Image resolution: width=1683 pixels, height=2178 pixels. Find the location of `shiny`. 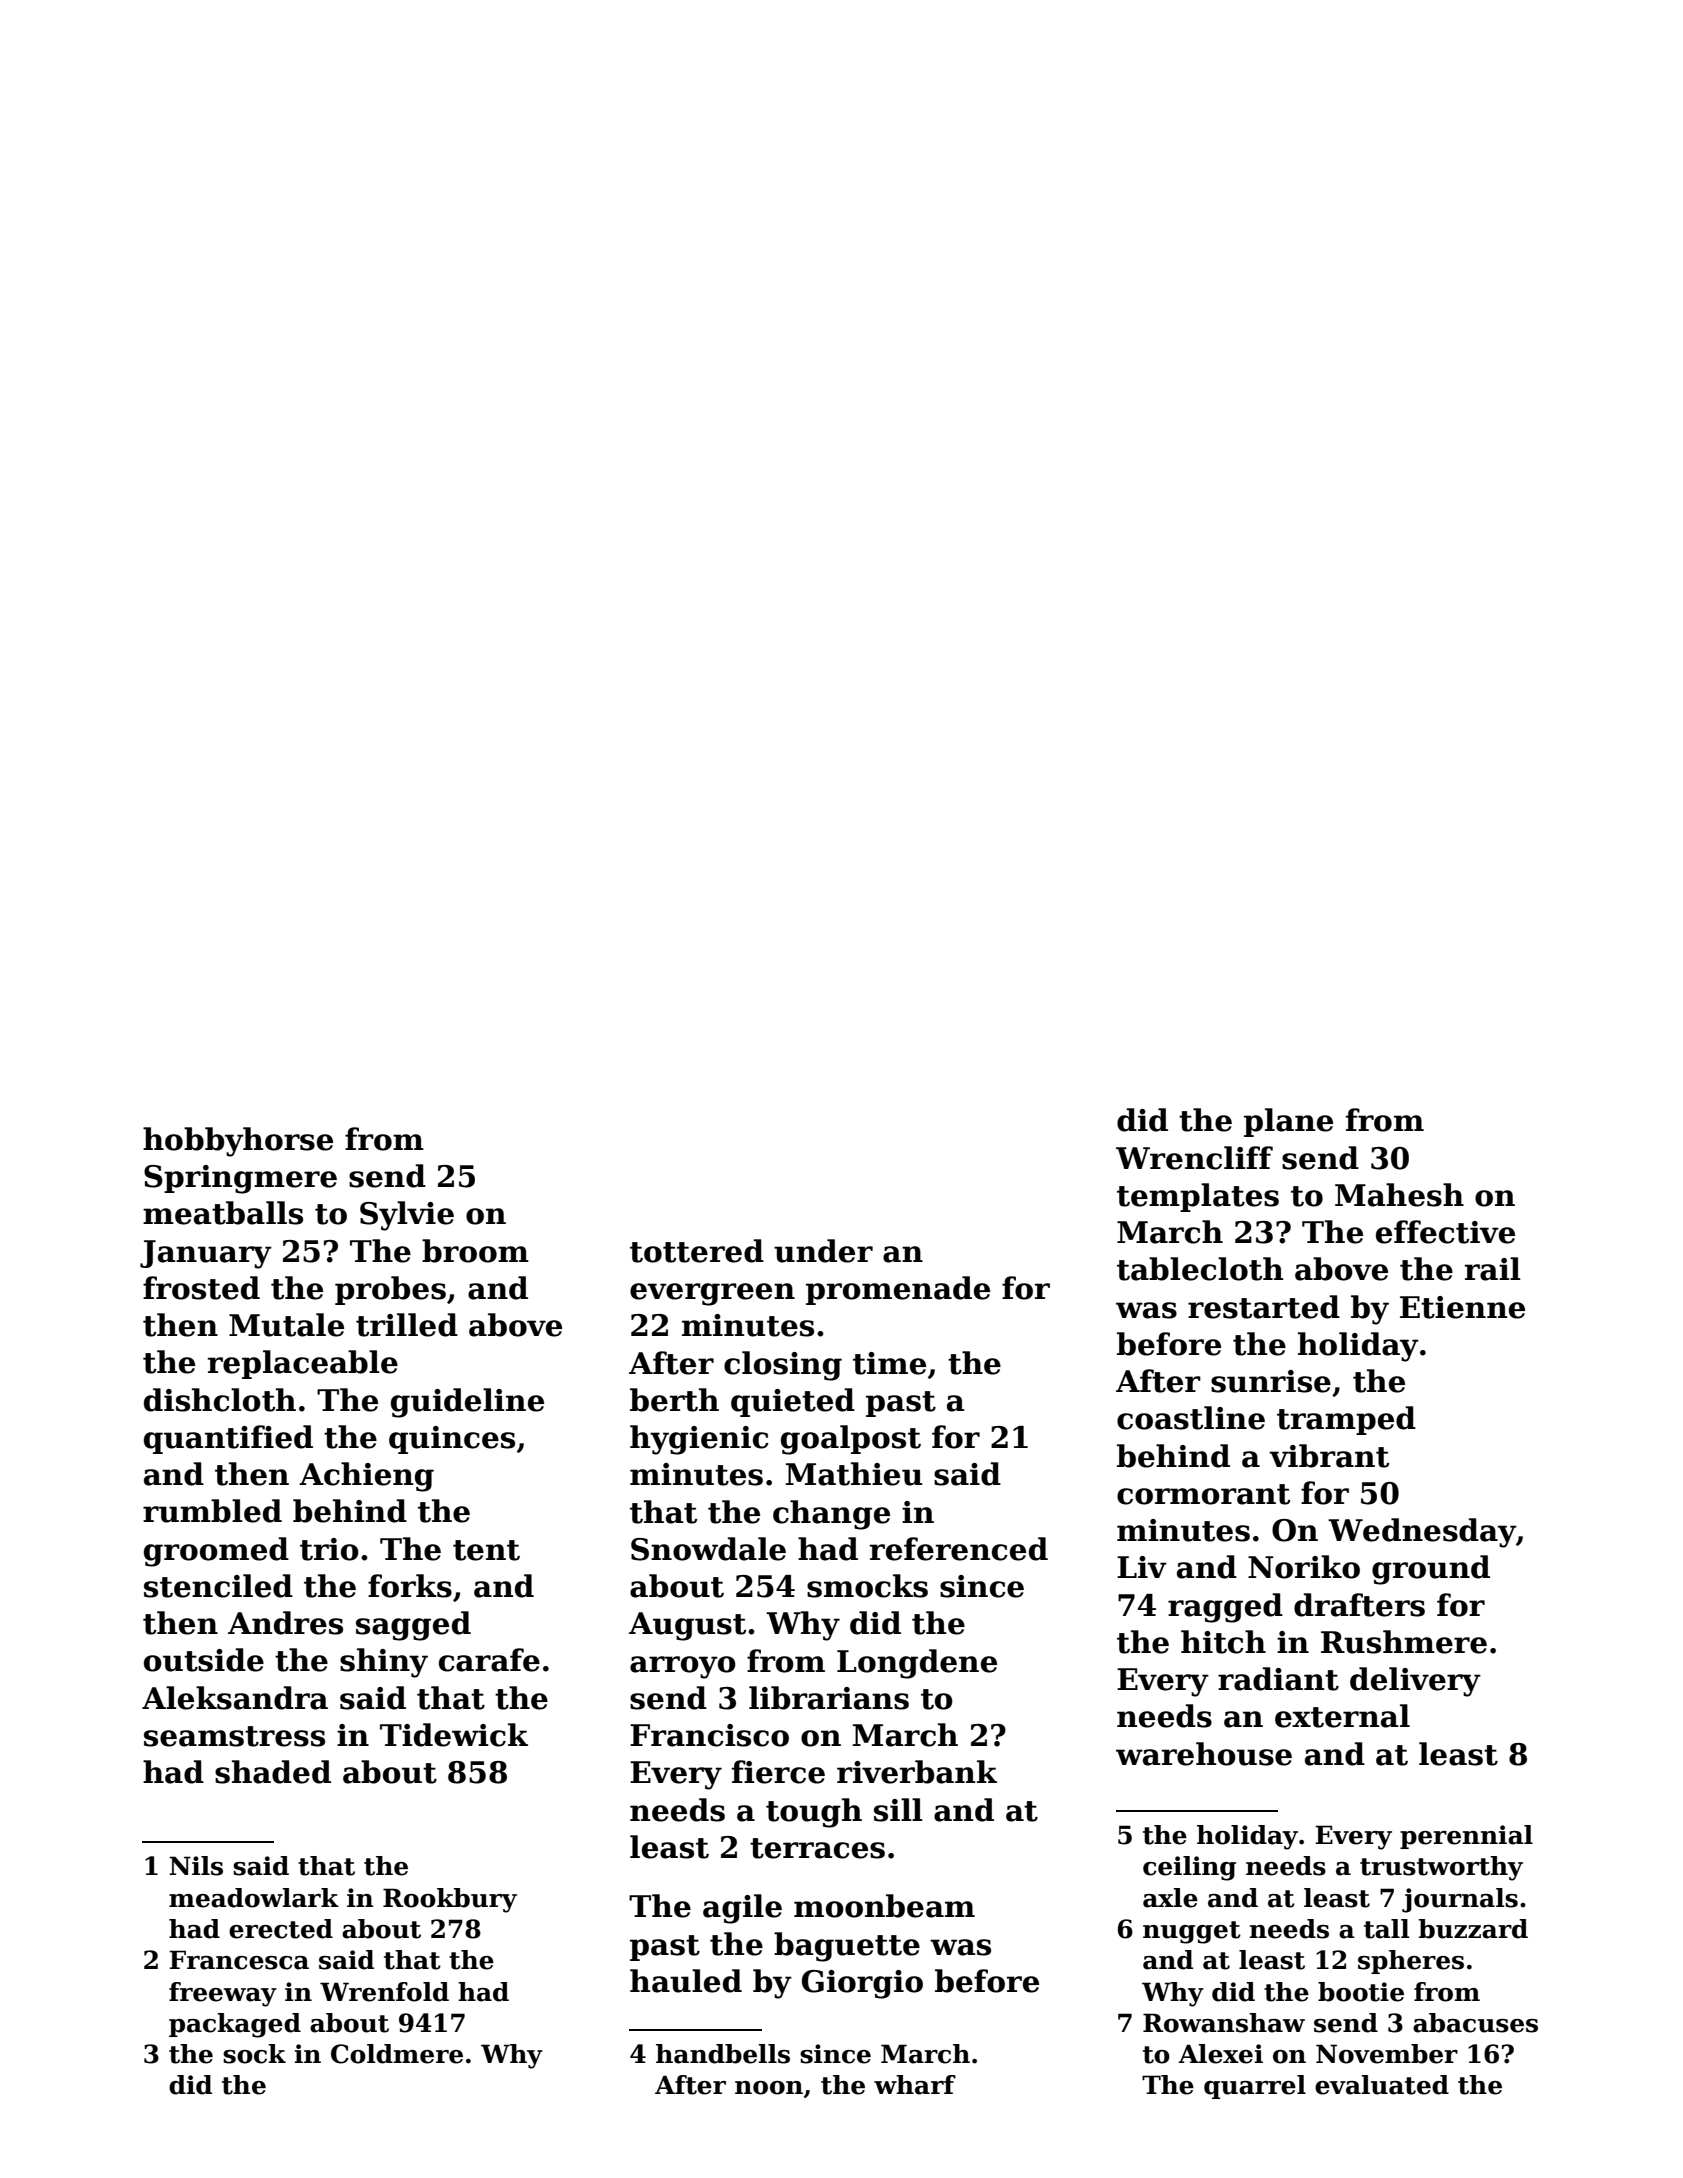

shiny is located at coordinates (384, 1663).
